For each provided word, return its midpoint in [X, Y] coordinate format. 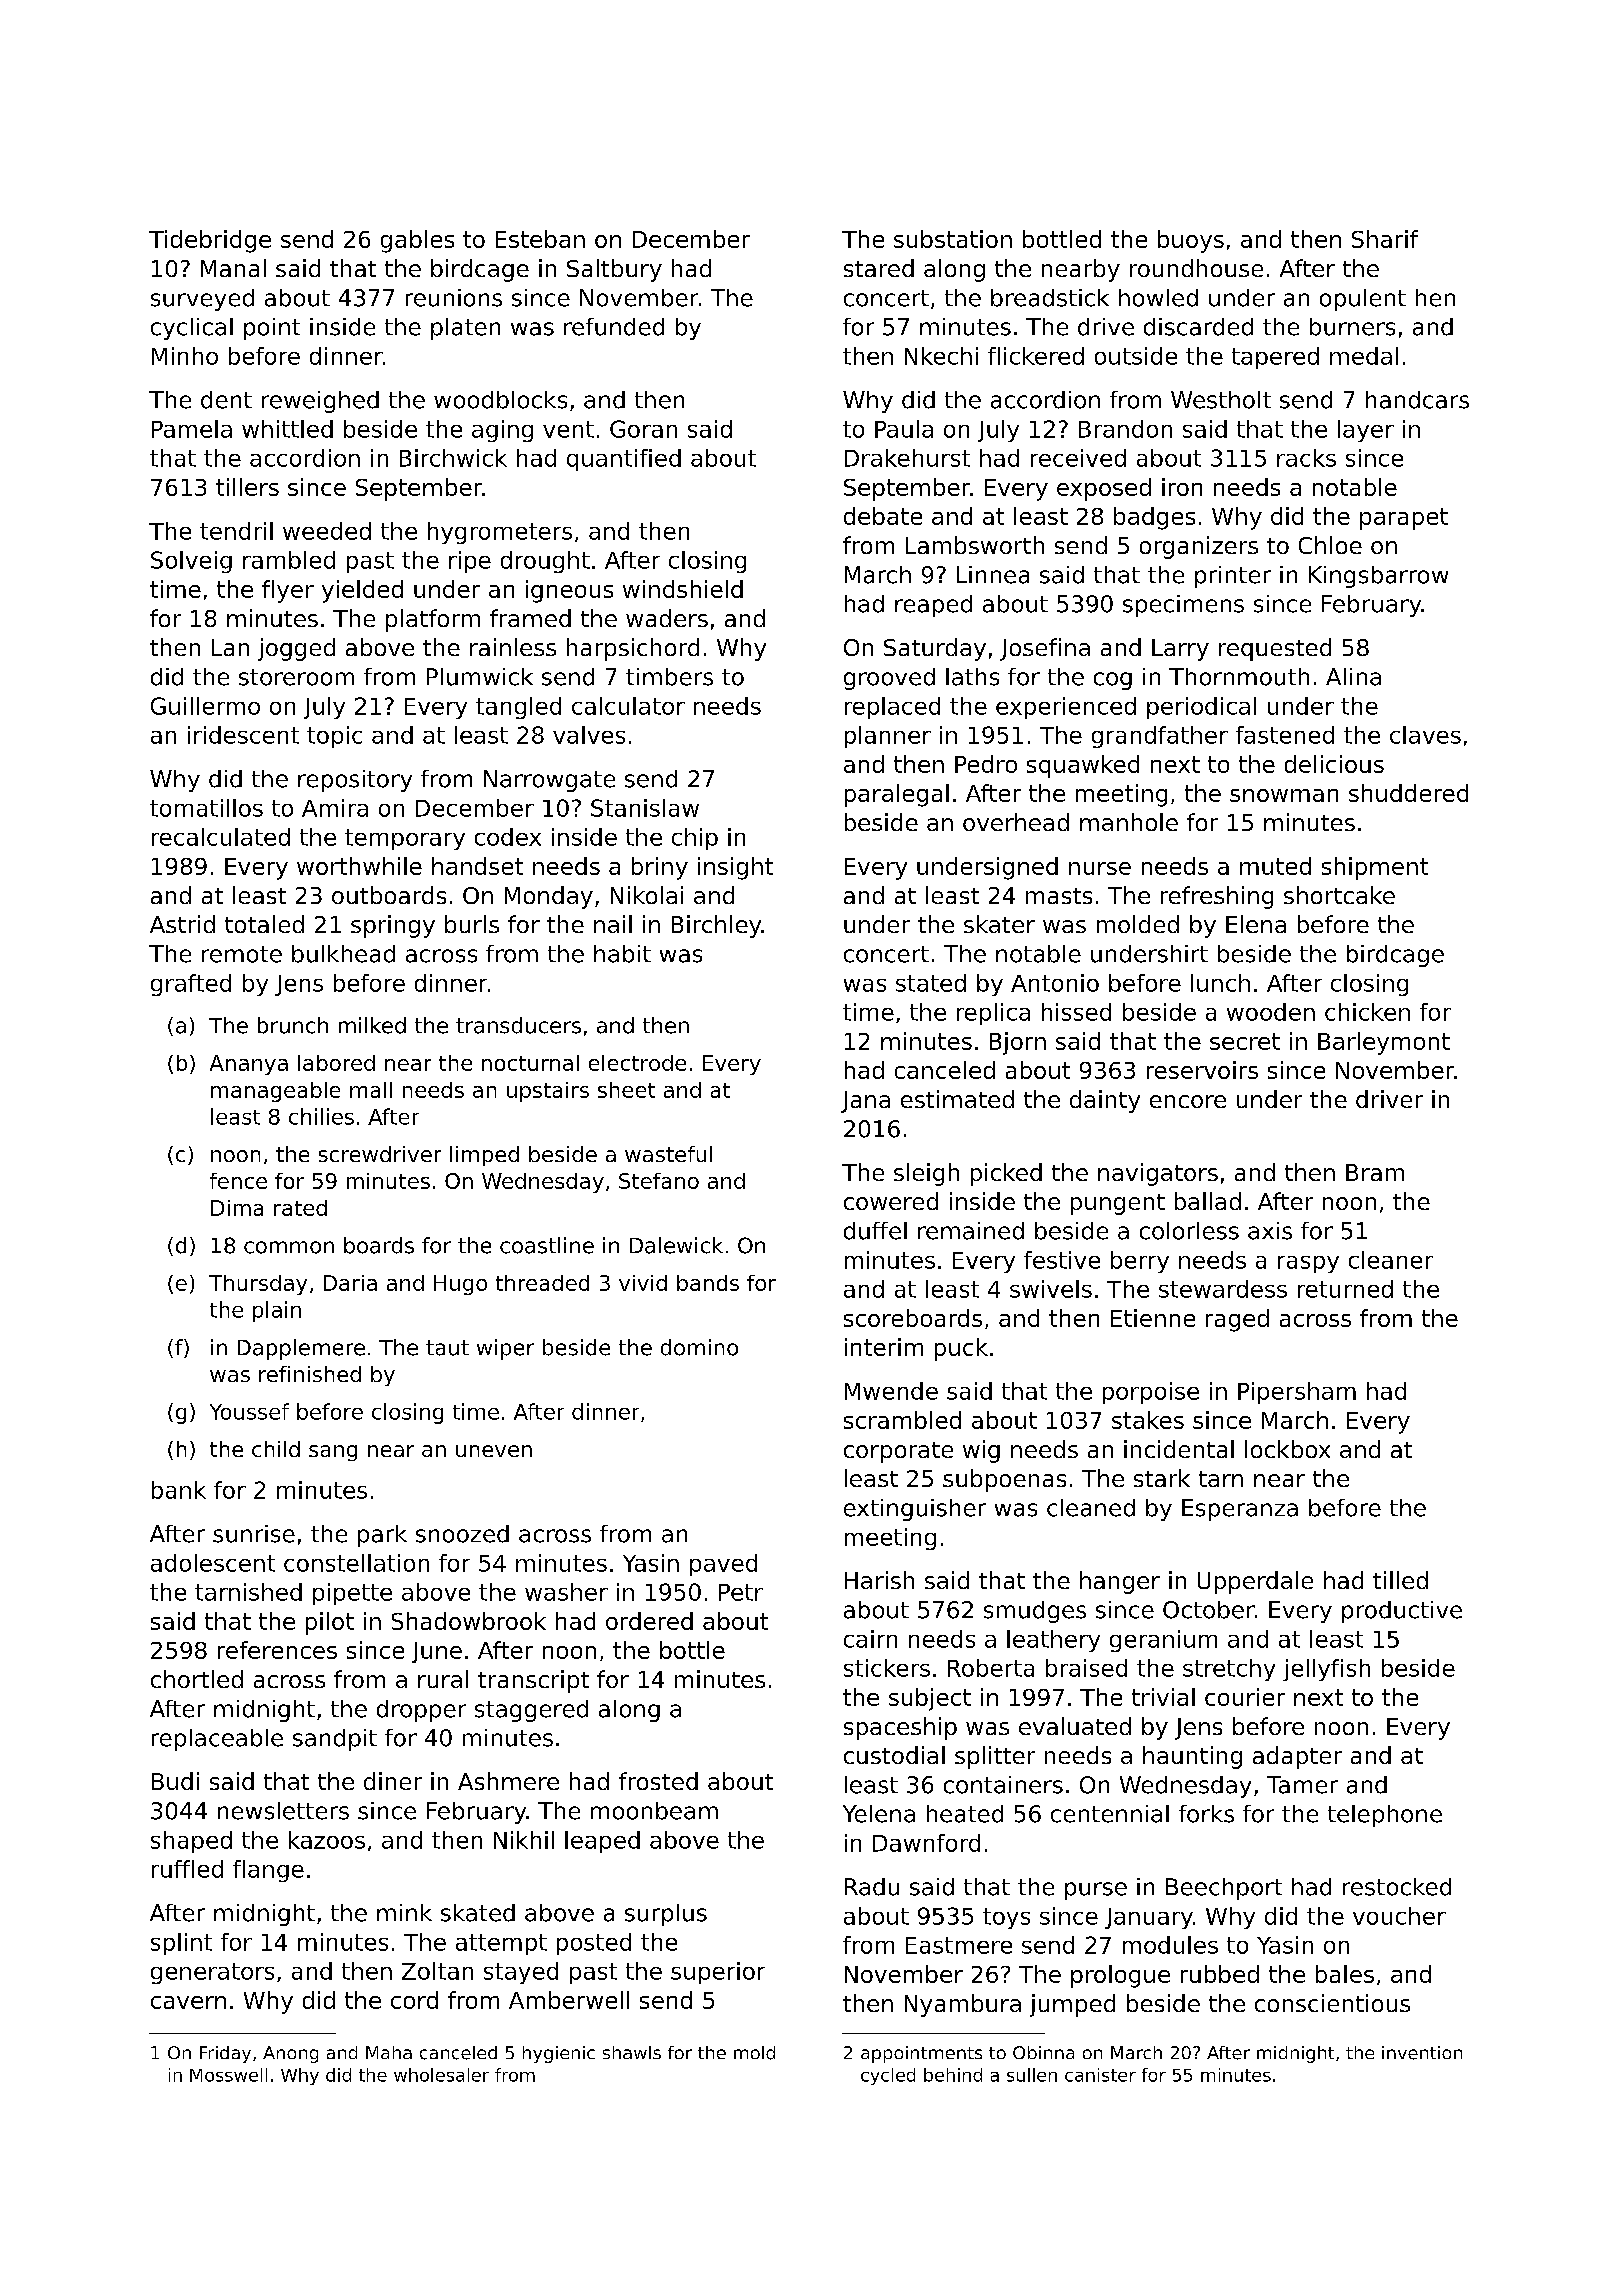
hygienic [559, 2054]
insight [735, 868]
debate [883, 516]
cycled [888, 2076]
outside [1136, 356]
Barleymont [1384, 1043]
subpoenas [1004, 1480]
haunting [1192, 1757]
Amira [335, 808]
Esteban [540, 239]
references [277, 1650]
